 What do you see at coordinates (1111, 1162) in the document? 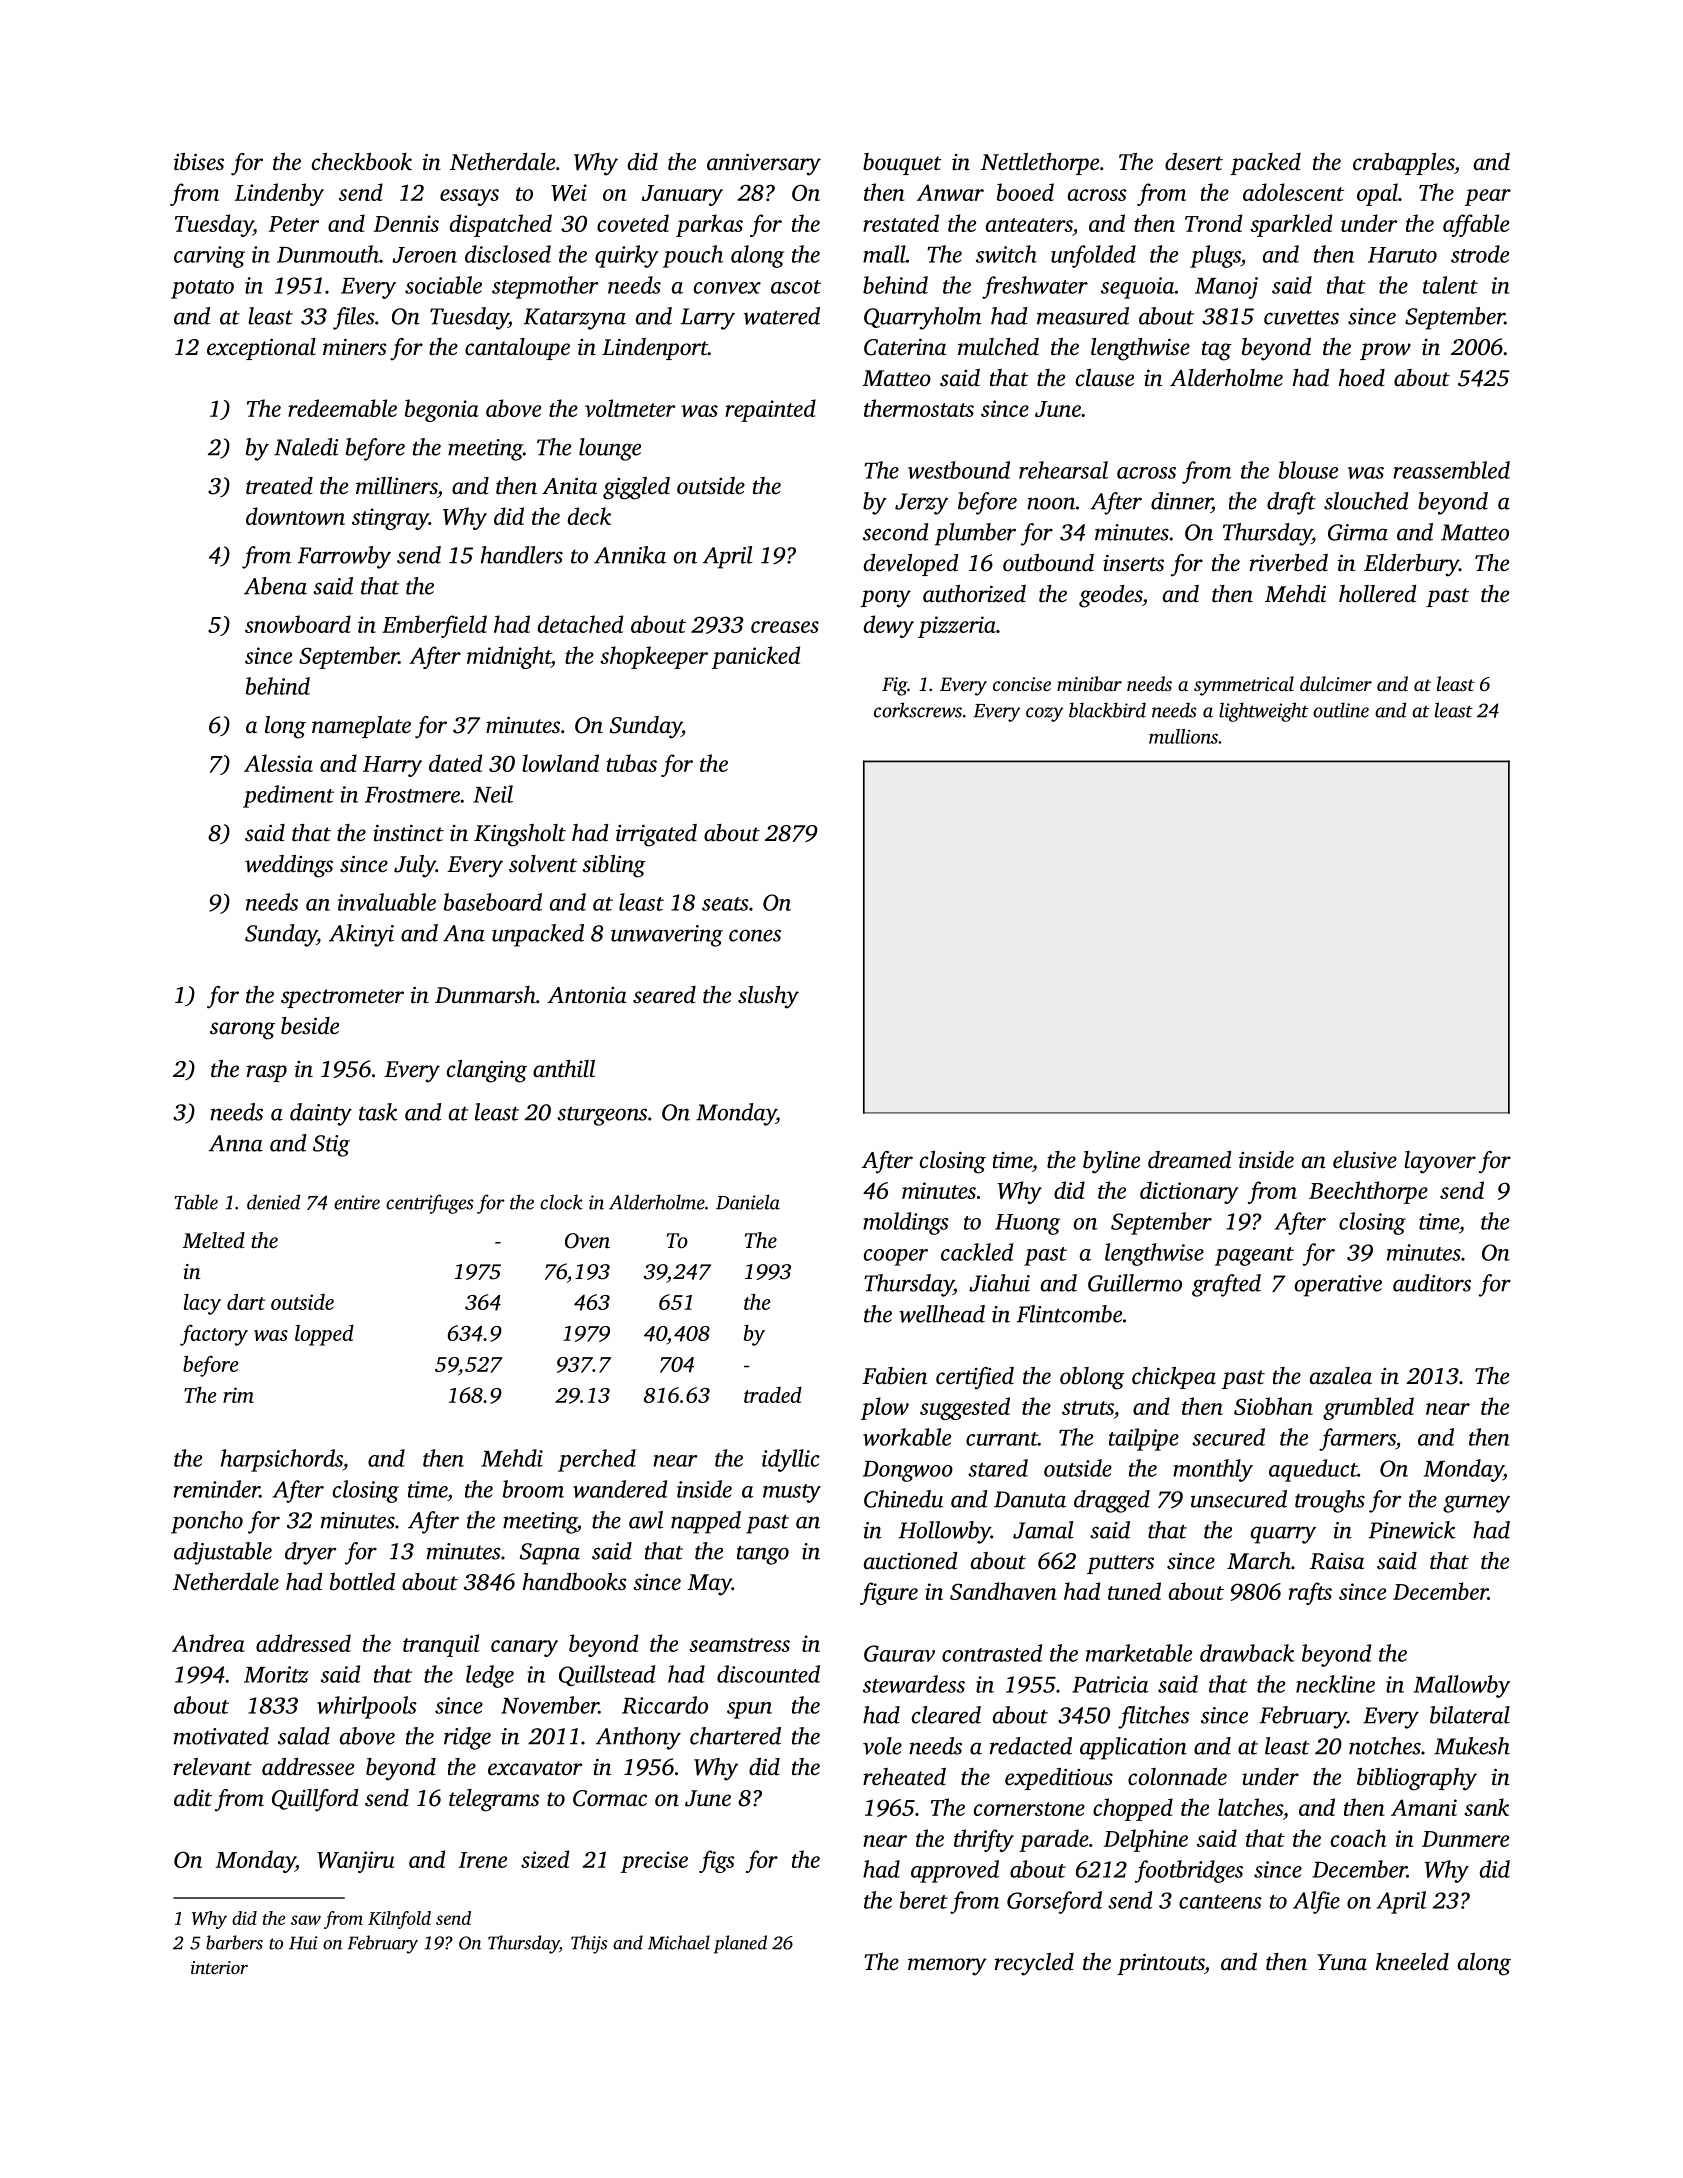
I see `byline` at bounding box center [1111, 1162].
